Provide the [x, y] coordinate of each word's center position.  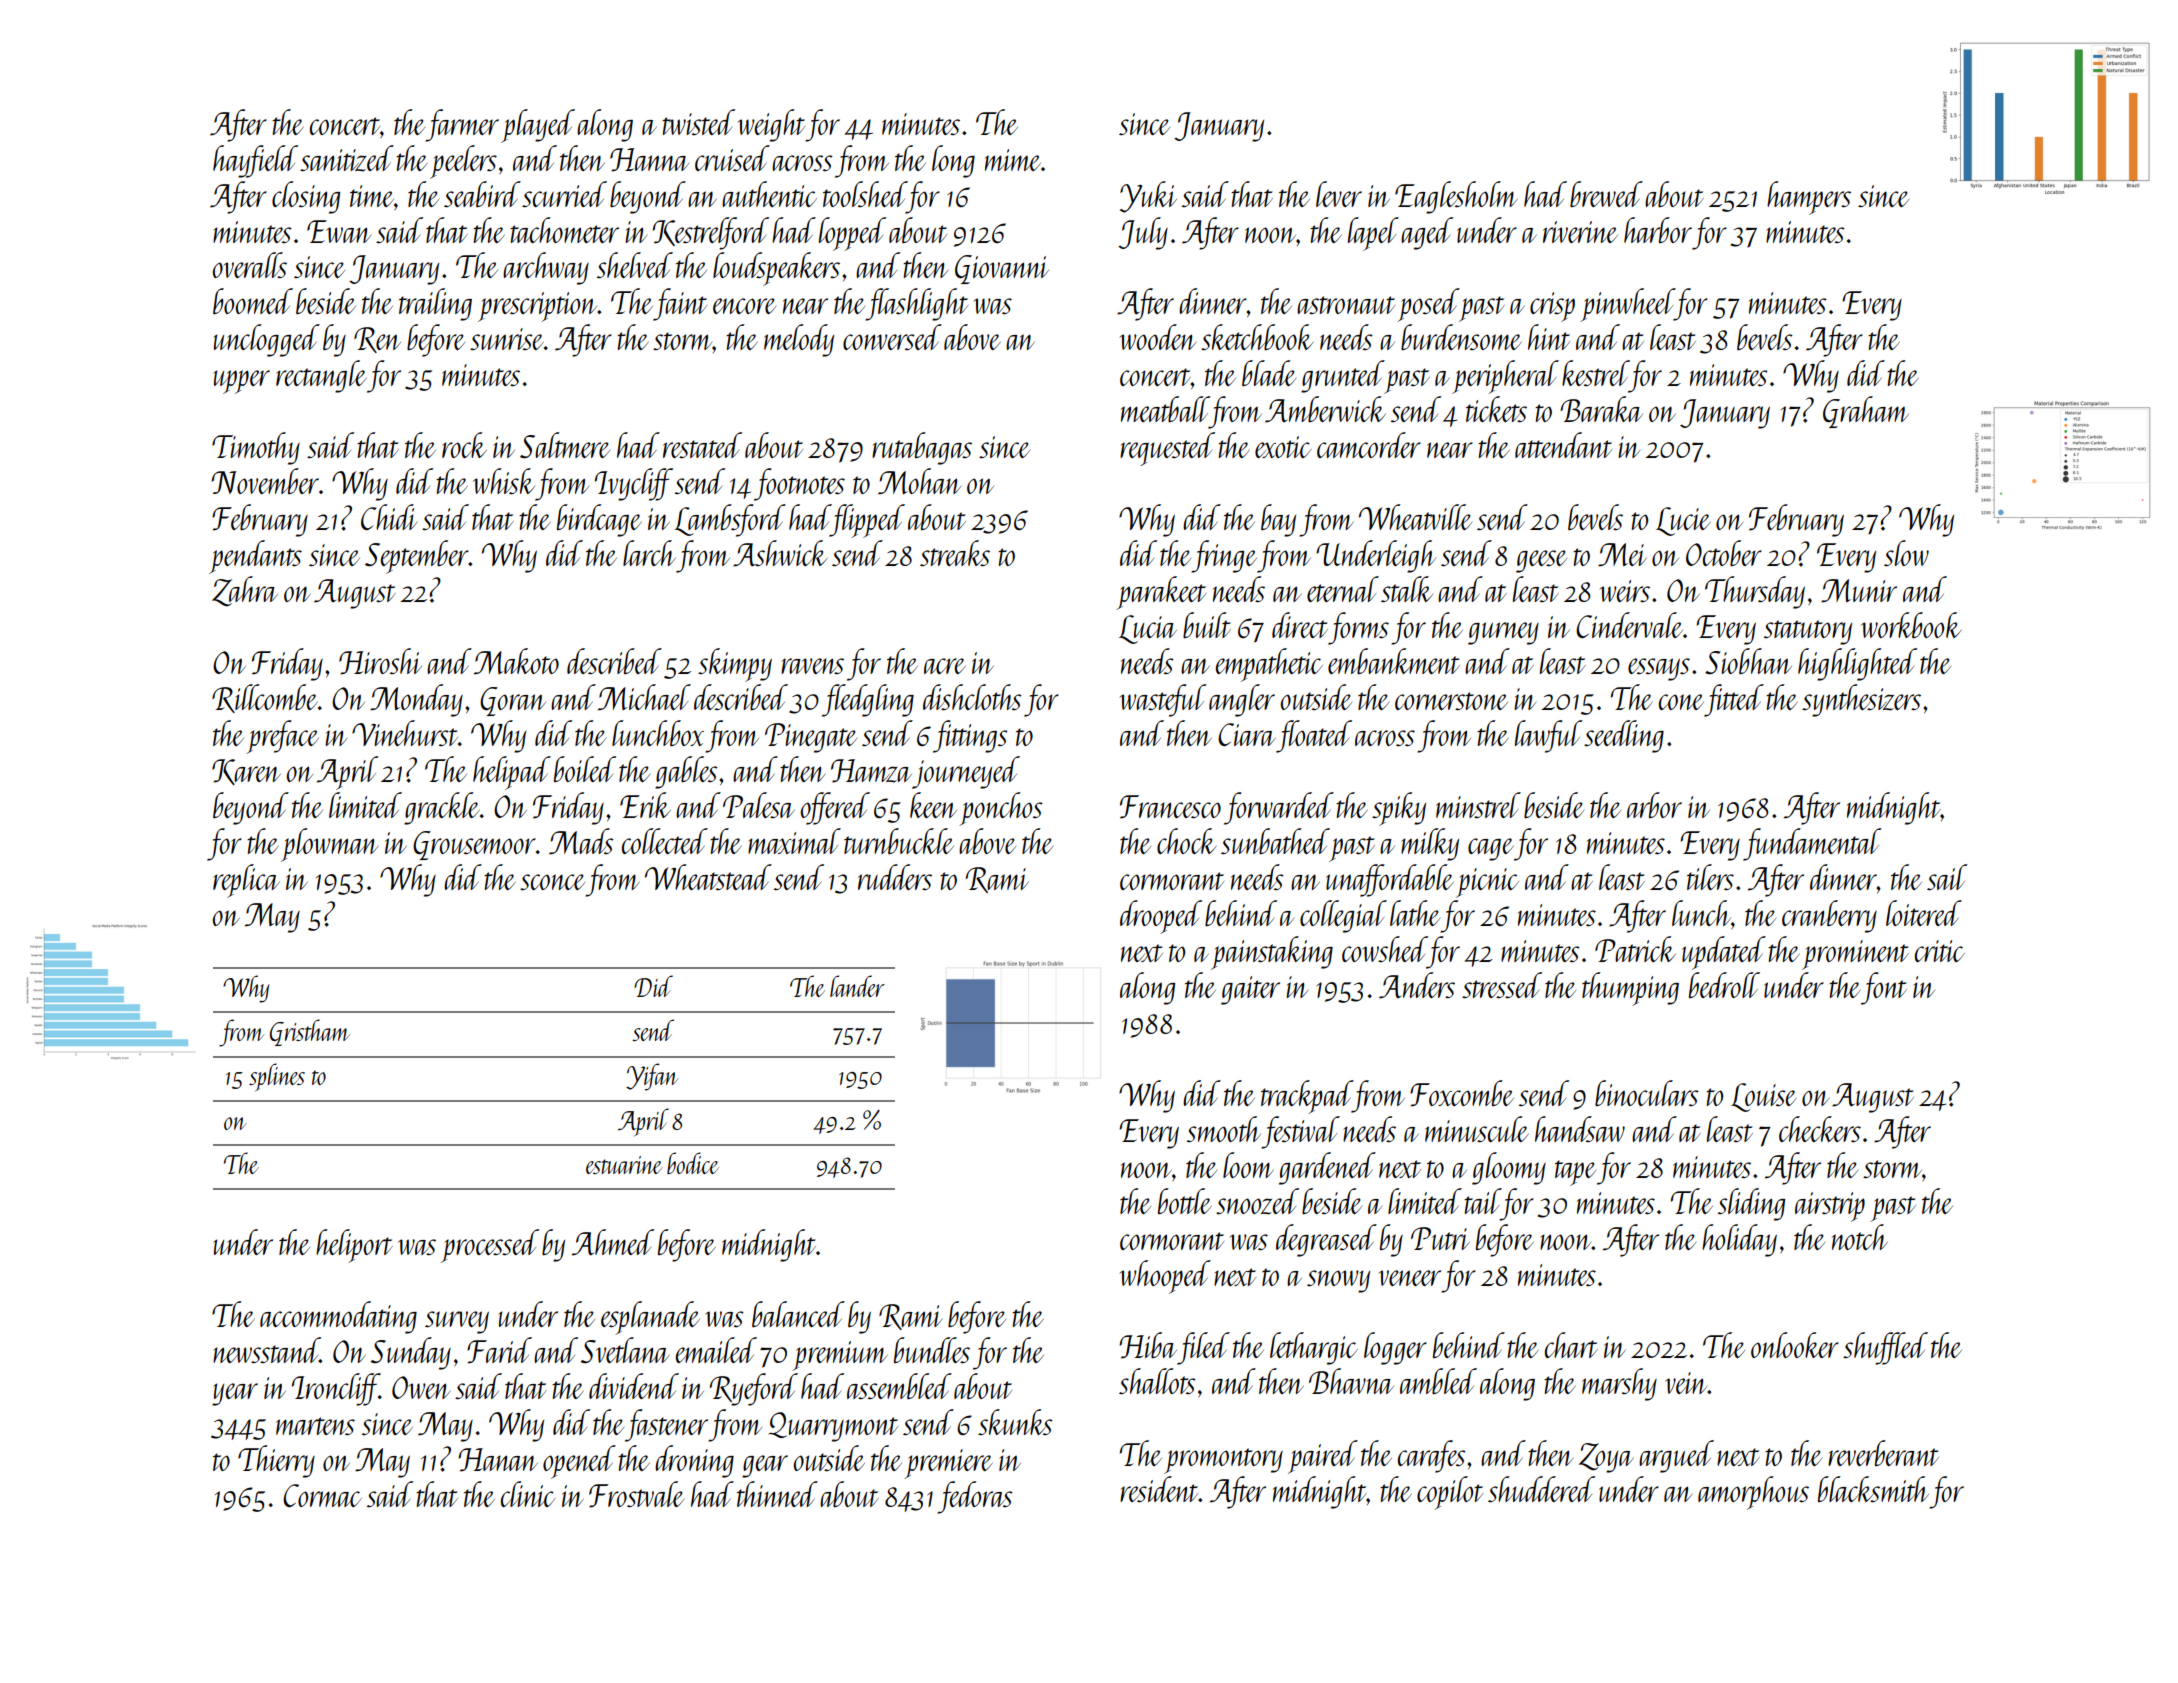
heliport [354, 1246]
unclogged [266, 340]
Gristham [310, 1032]
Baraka [1601, 409]
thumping [1630, 989]
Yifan [652, 1077]
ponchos [1001, 809]
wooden [1157, 337]
